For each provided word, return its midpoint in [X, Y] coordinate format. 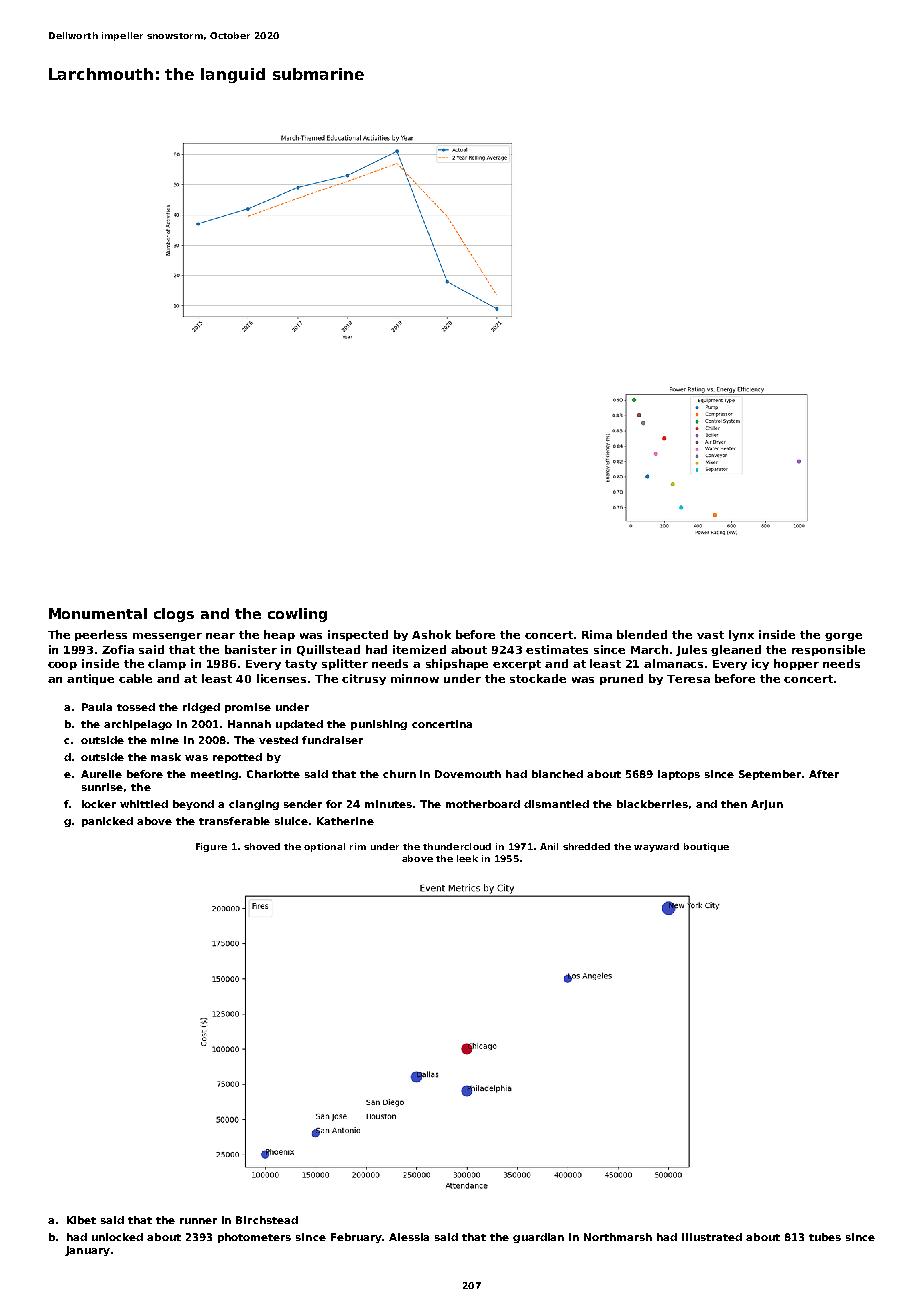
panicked [107, 822]
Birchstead [267, 1220]
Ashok [431, 634]
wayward [656, 847]
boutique [706, 847]
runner [198, 1221]
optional [324, 847]
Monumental [98, 613]
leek [467, 858]
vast [710, 635]
